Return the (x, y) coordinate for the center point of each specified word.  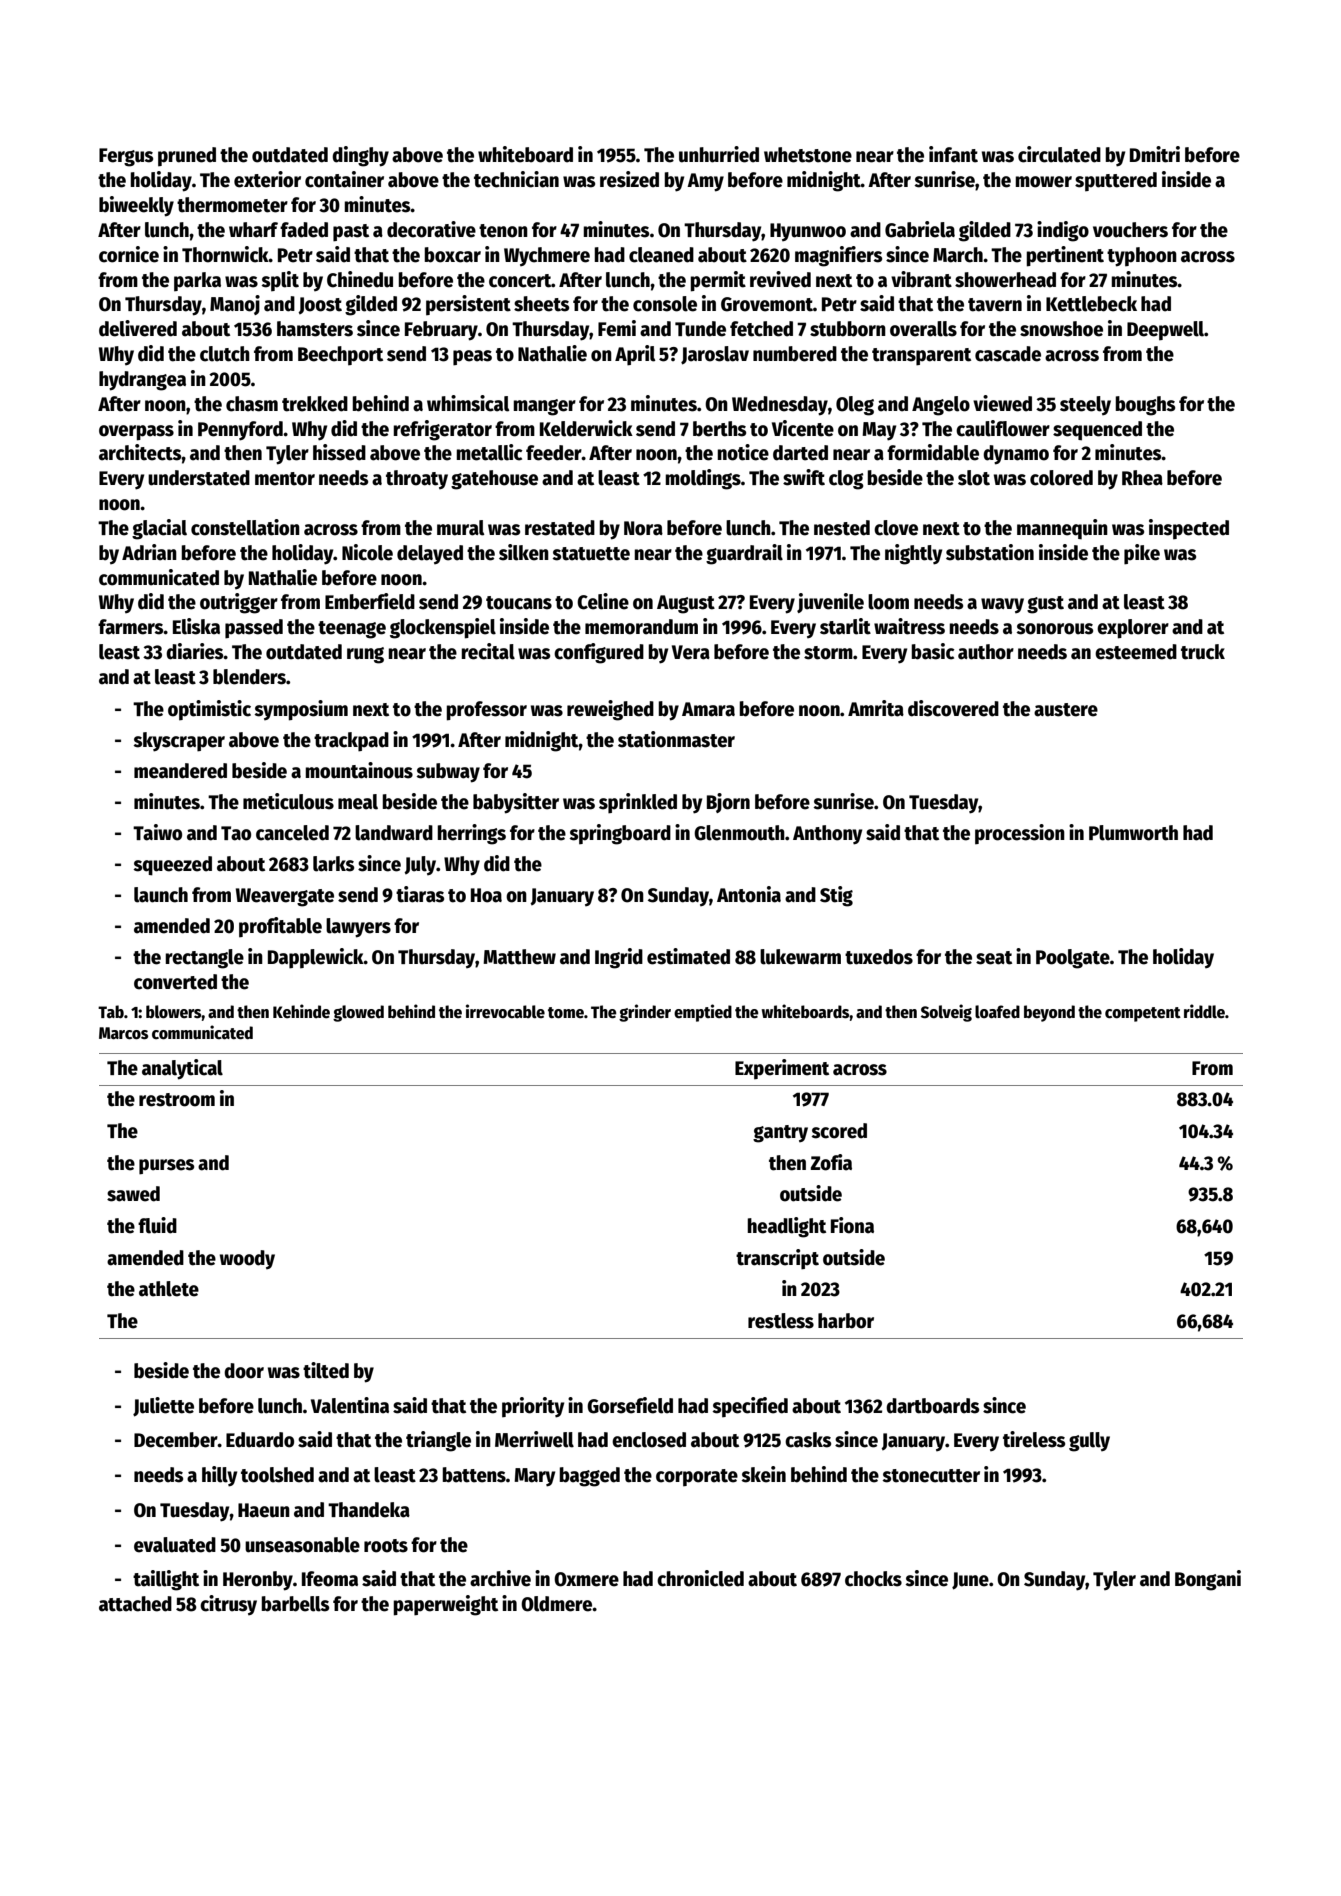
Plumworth (1133, 833)
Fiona (852, 1225)
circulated (1059, 154)
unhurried (719, 154)
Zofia (831, 1162)
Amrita (876, 708)
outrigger (239, 603)
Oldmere (557, 1604)
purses (166, 1167)
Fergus (126, 157)
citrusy (228, 1605)
